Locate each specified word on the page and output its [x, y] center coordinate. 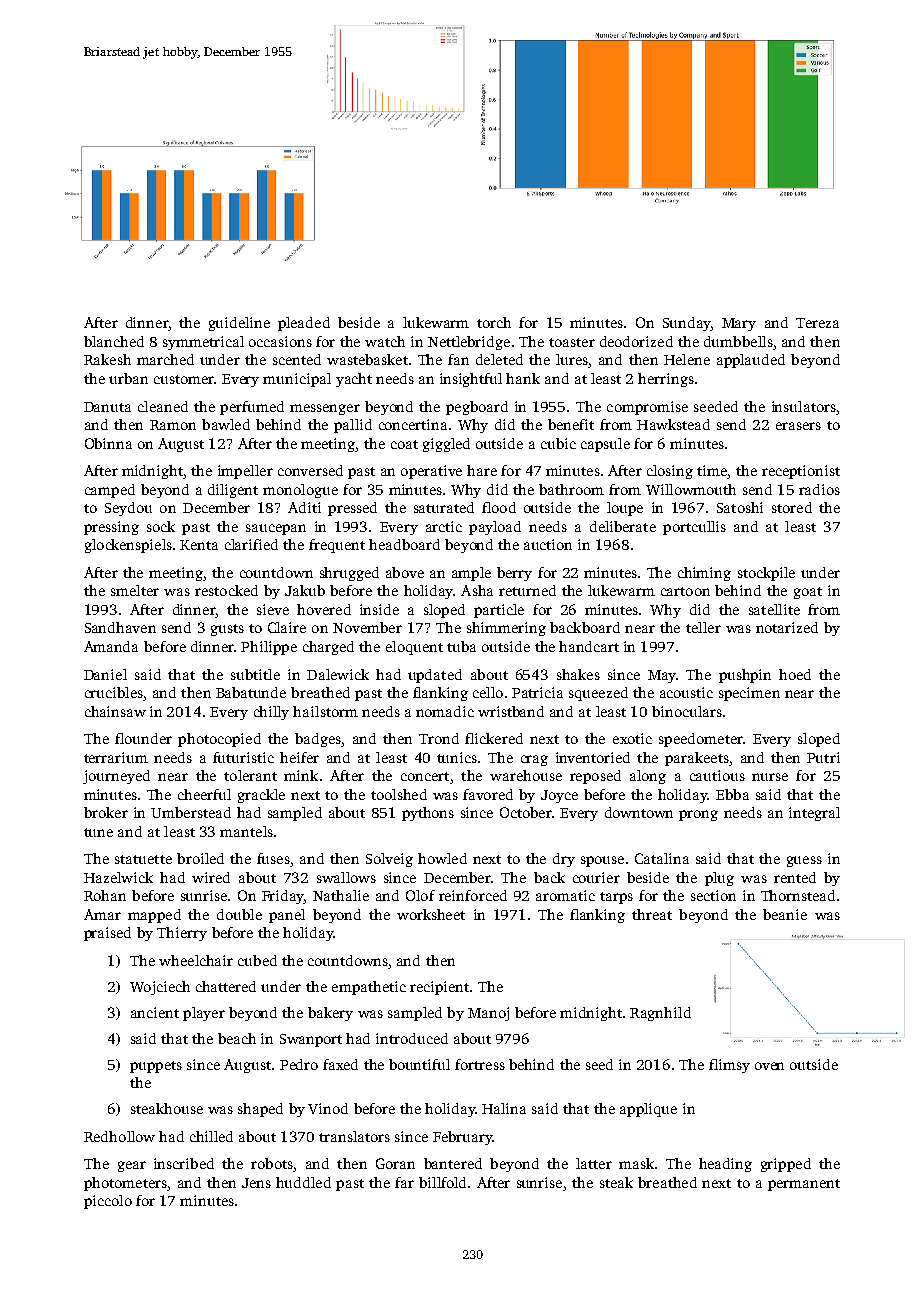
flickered [494, 738]
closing [670, 472]
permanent [804, 1185]
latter [594, 1163]
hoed [795, 674]
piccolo [108, 1202]
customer [184, 379]
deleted [499, 359]
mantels [246, 831]
